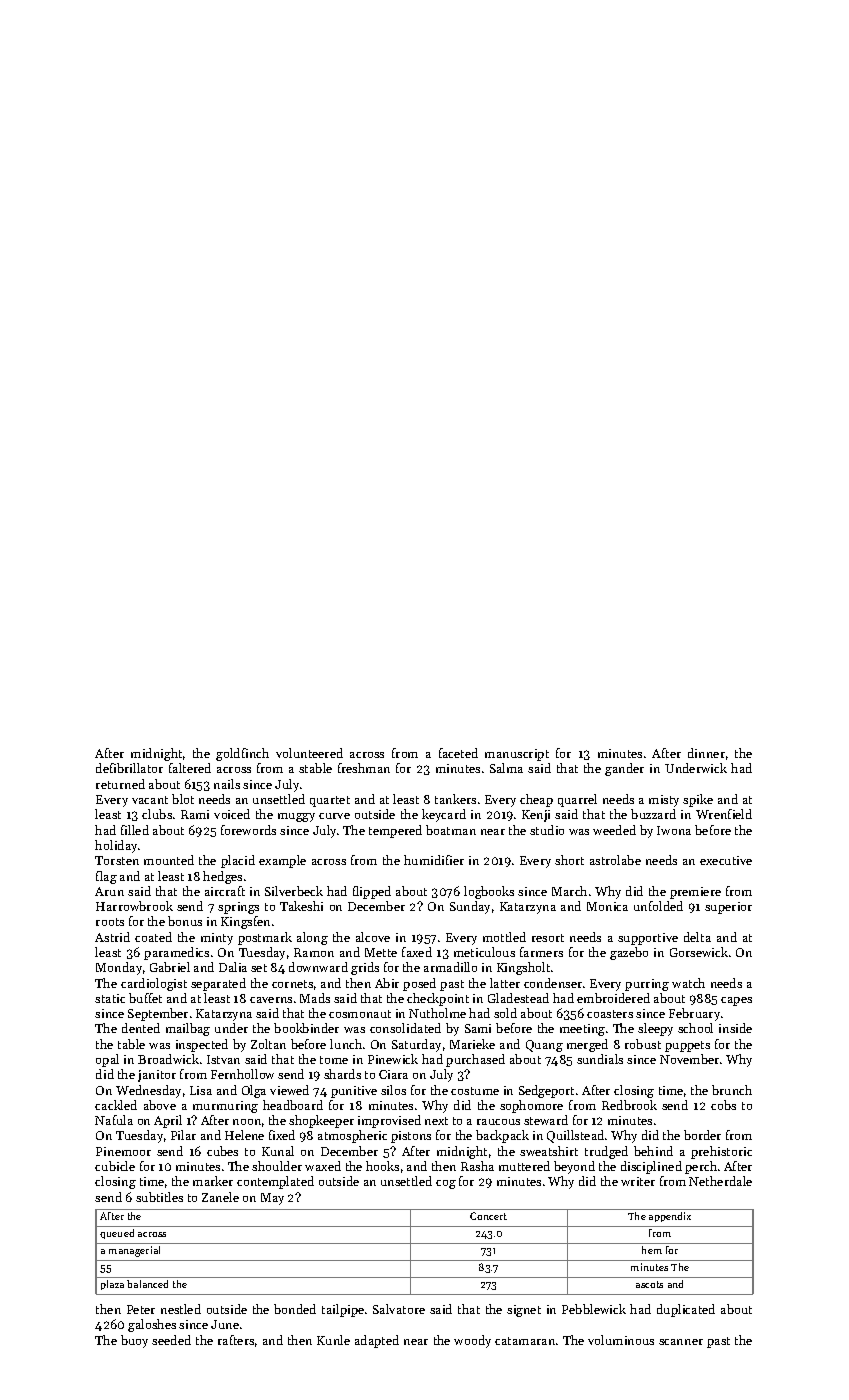  Describe the element at coordinates (135, 830) in the screenshot. I see `filled` at that location.
